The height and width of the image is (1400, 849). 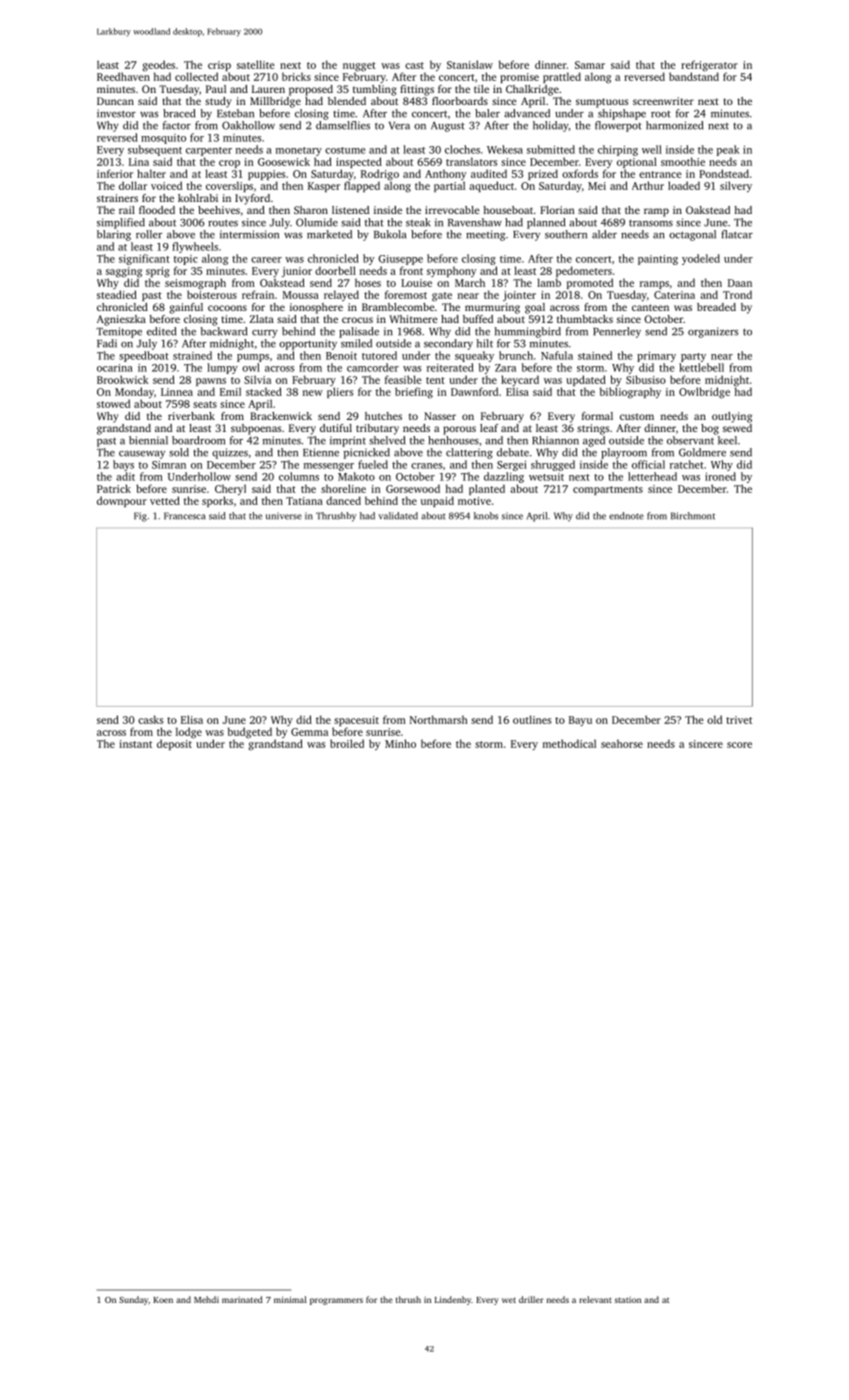 What do you see at coordinates (739, 745) in the image?
I see `score` at bounding box center [739, 745].
